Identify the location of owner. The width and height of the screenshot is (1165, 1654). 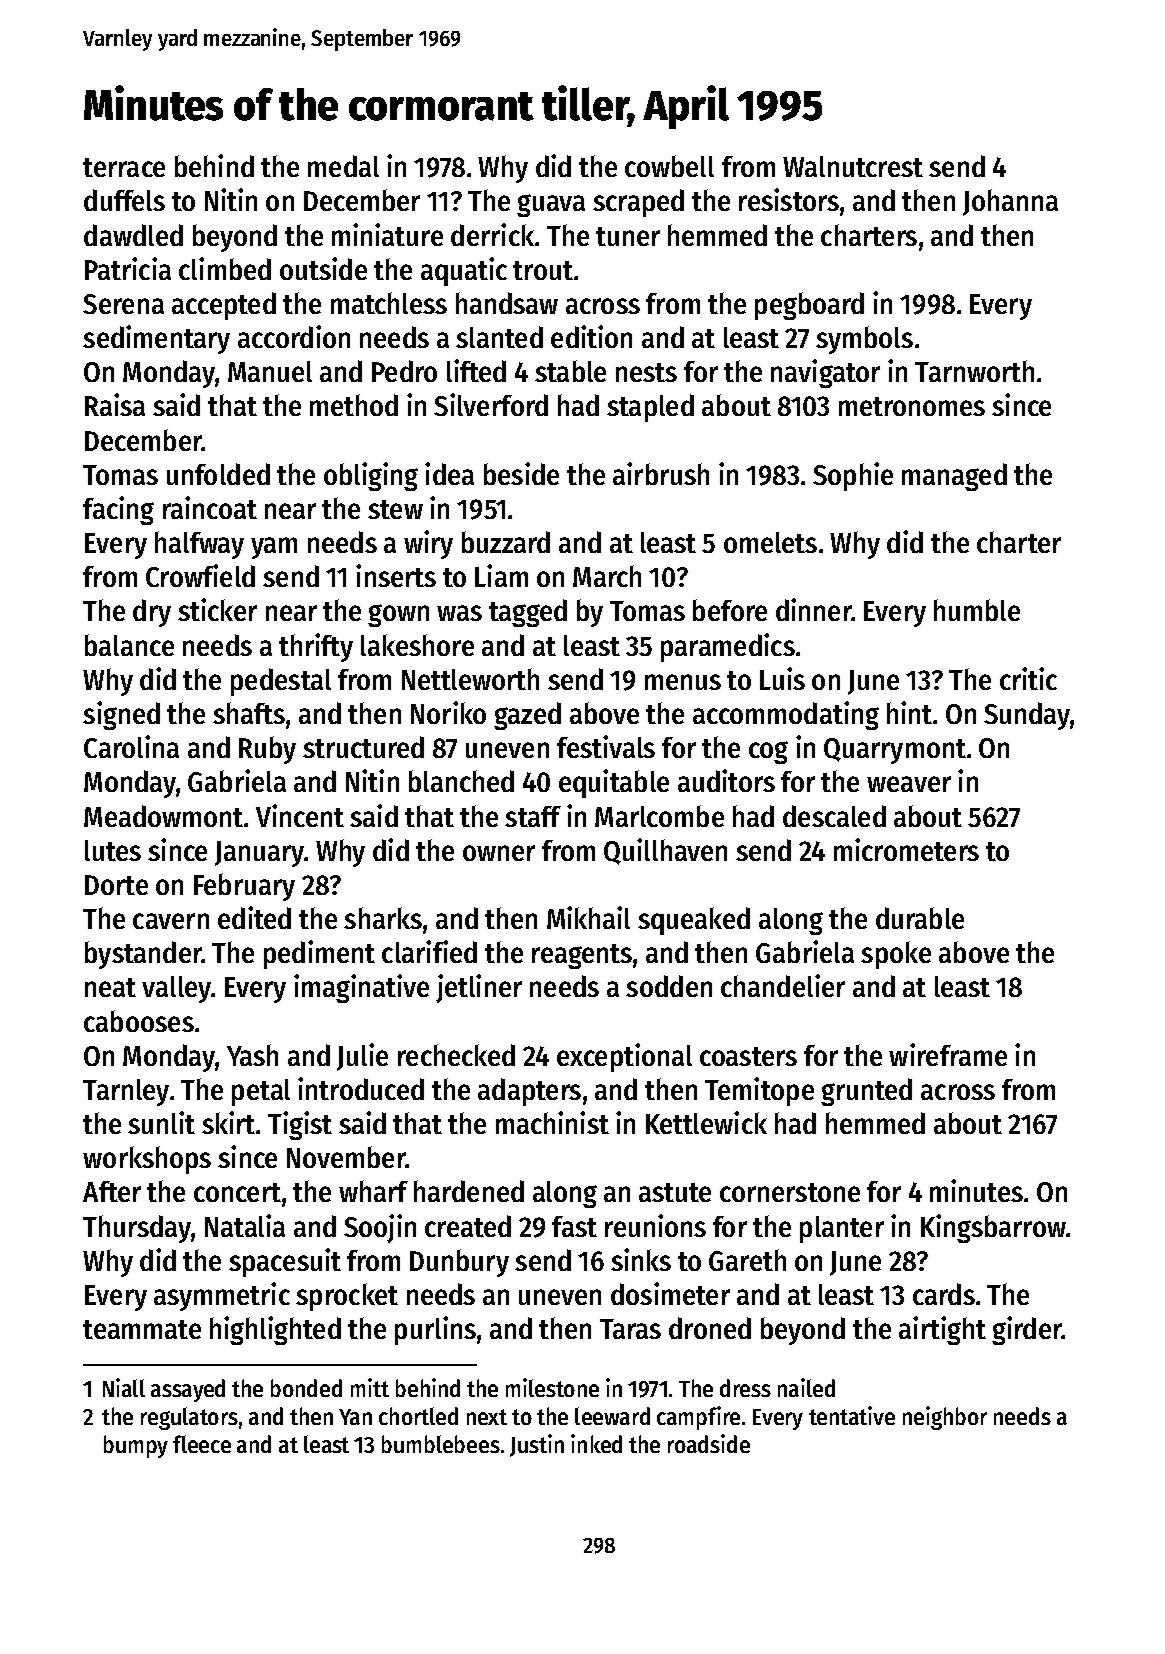
(499, 853).
